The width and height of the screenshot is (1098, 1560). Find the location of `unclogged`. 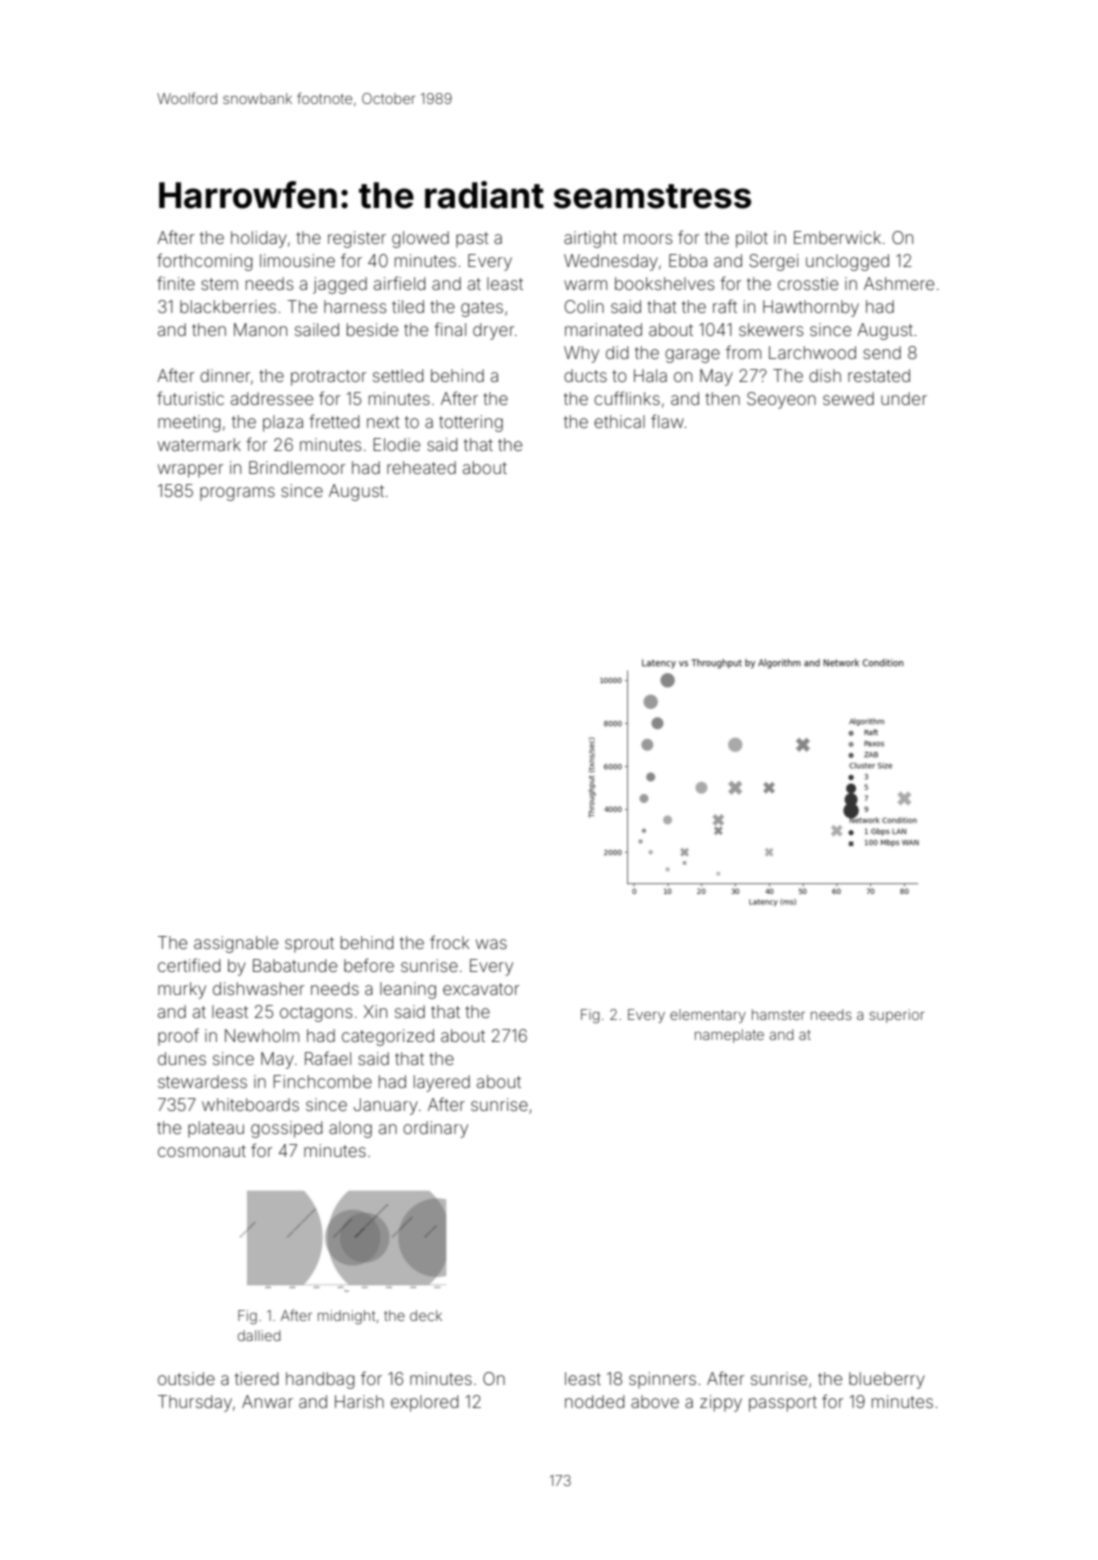

unclogged is located at coordinates (847, 262).
